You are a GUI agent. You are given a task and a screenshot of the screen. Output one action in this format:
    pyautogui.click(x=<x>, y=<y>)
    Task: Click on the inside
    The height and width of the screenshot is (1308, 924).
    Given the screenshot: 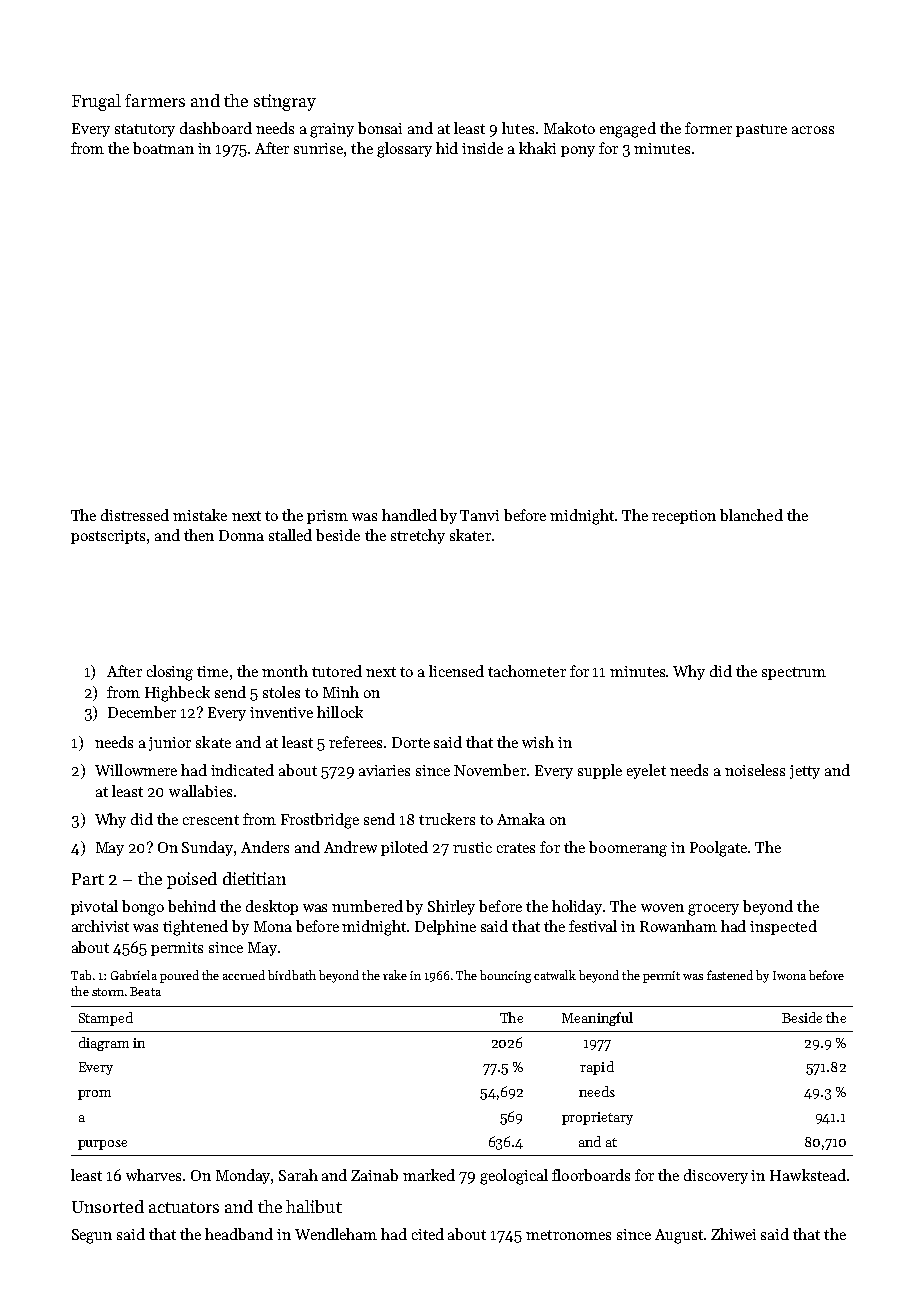 What is the action you would take?
    pyautogui.click(x=482, y=148)
